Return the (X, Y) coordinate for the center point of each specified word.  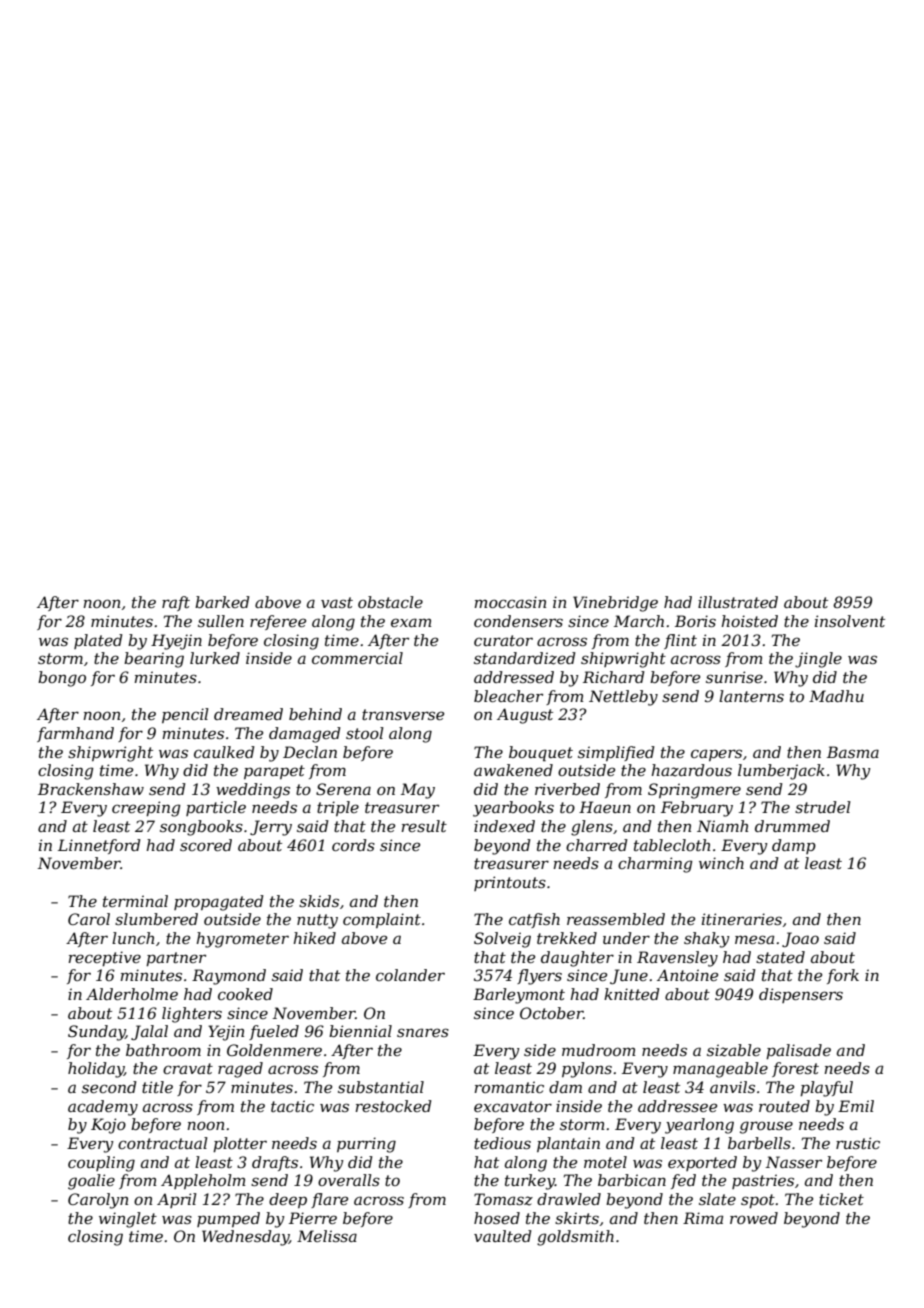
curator (503, 640)
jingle (818, 660)
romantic (509, 1087)
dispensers (801, 995)
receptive (105, 958)
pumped (228, 1219)
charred (597, 845)
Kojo (108, 1126)
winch (721, 863)
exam (411, 622)
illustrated (738, 602)
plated (98, 641)
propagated (219, 903)
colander (410, 975)
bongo (62, 679)
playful (826, 1089)
